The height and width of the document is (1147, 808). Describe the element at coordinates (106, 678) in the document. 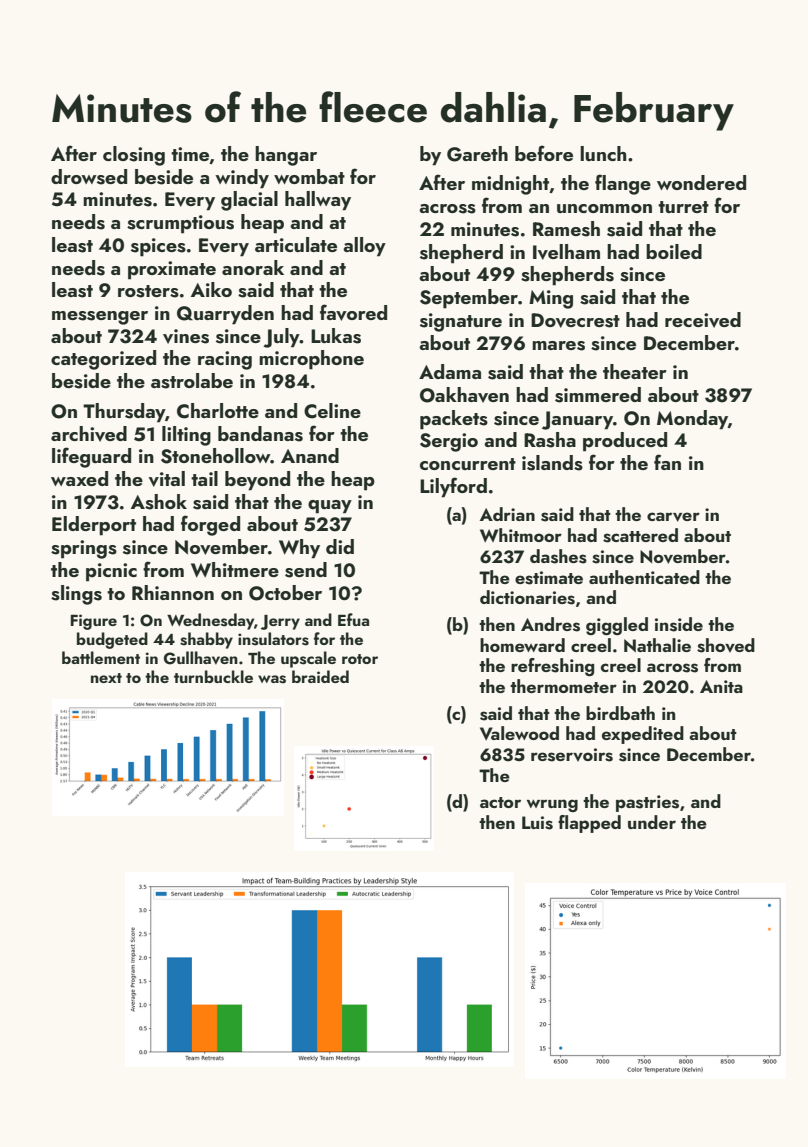

I see `next` at that location.
